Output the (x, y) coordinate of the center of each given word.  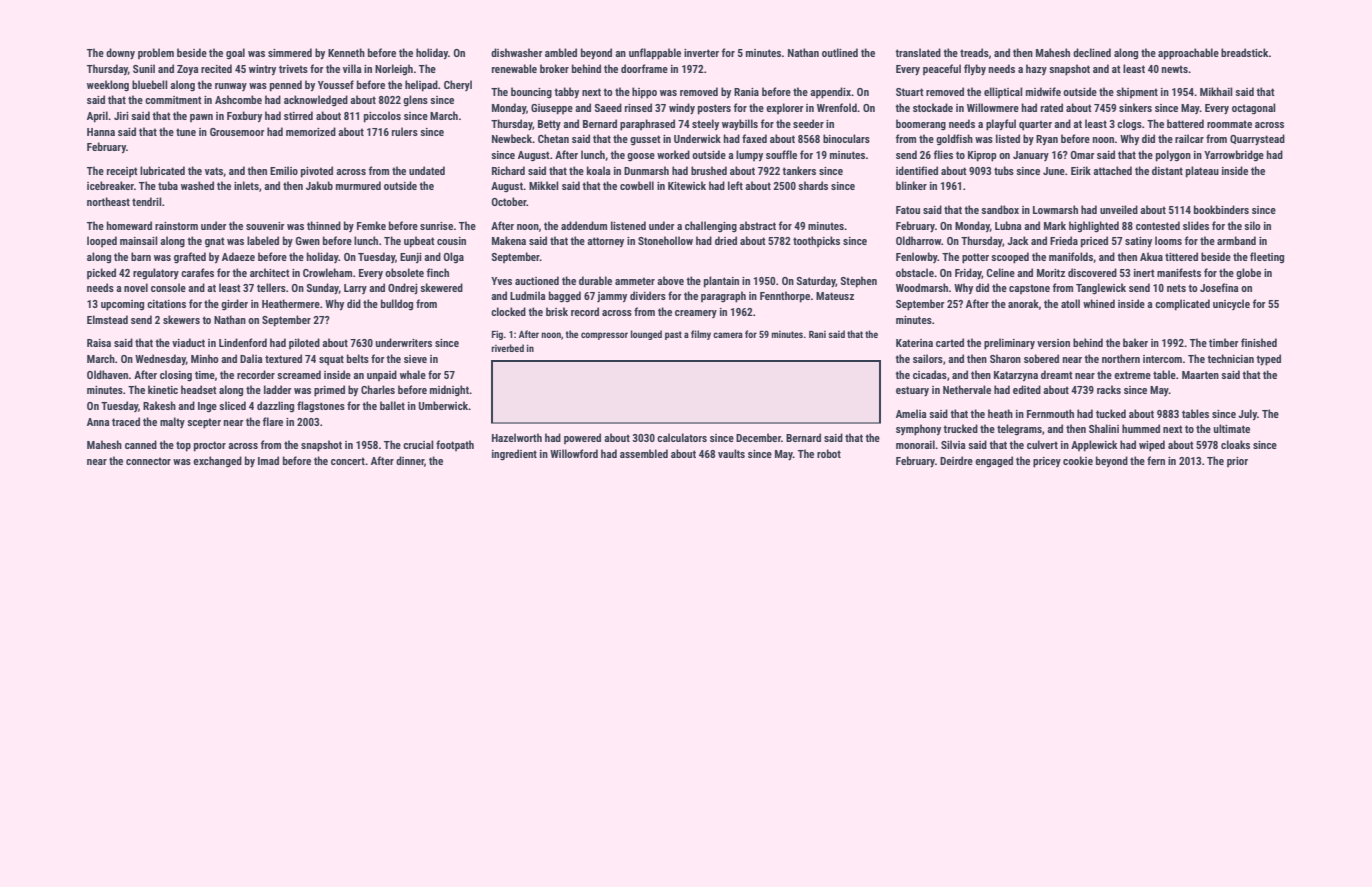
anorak (1023, 303)
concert (348, 461)
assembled (644, 453)
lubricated (162, 170)
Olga (454, 258)
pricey (1047, 462)
